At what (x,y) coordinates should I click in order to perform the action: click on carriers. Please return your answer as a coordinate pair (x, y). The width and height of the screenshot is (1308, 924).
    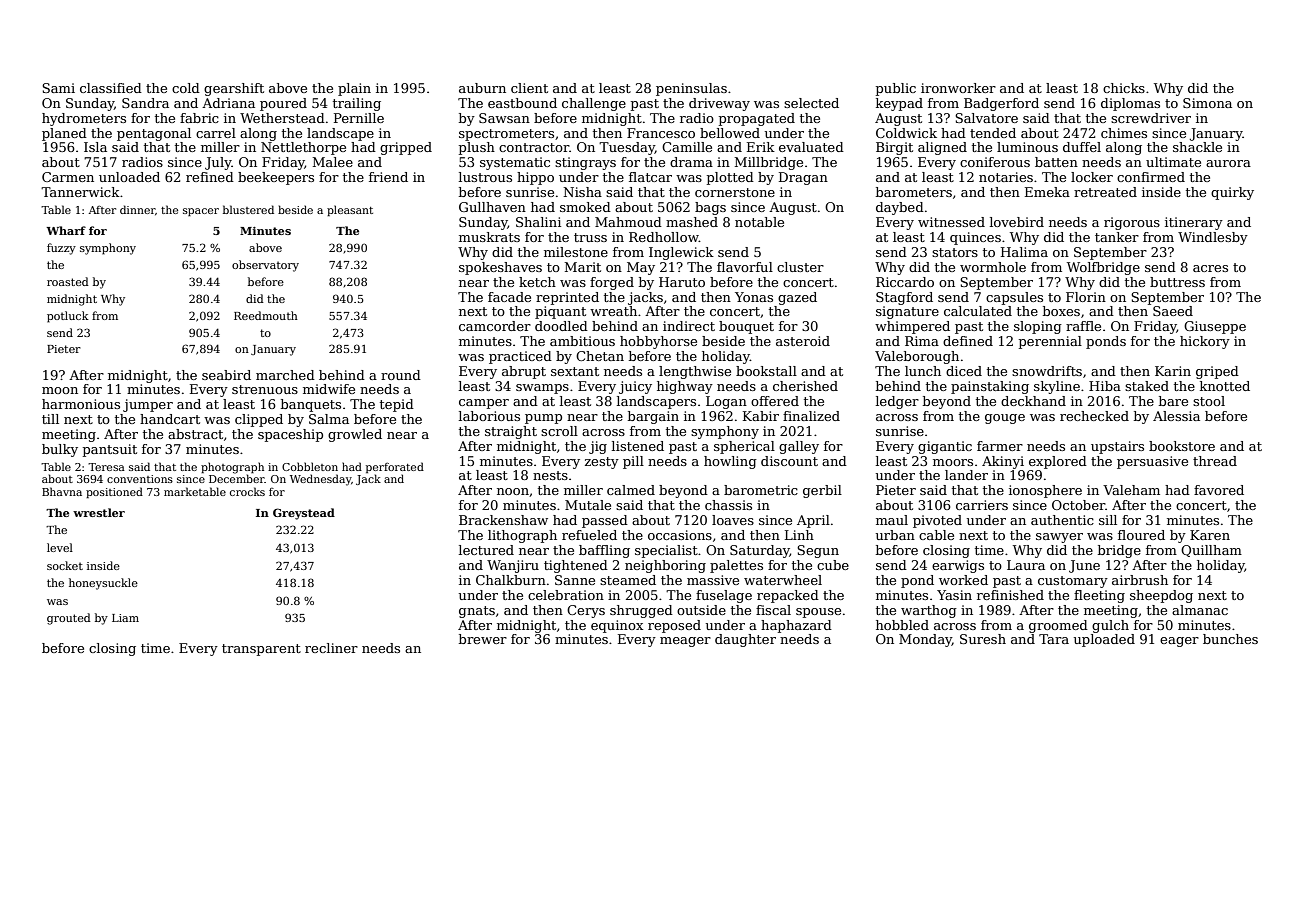
    Looking at the image, I should click on (982, 505).
